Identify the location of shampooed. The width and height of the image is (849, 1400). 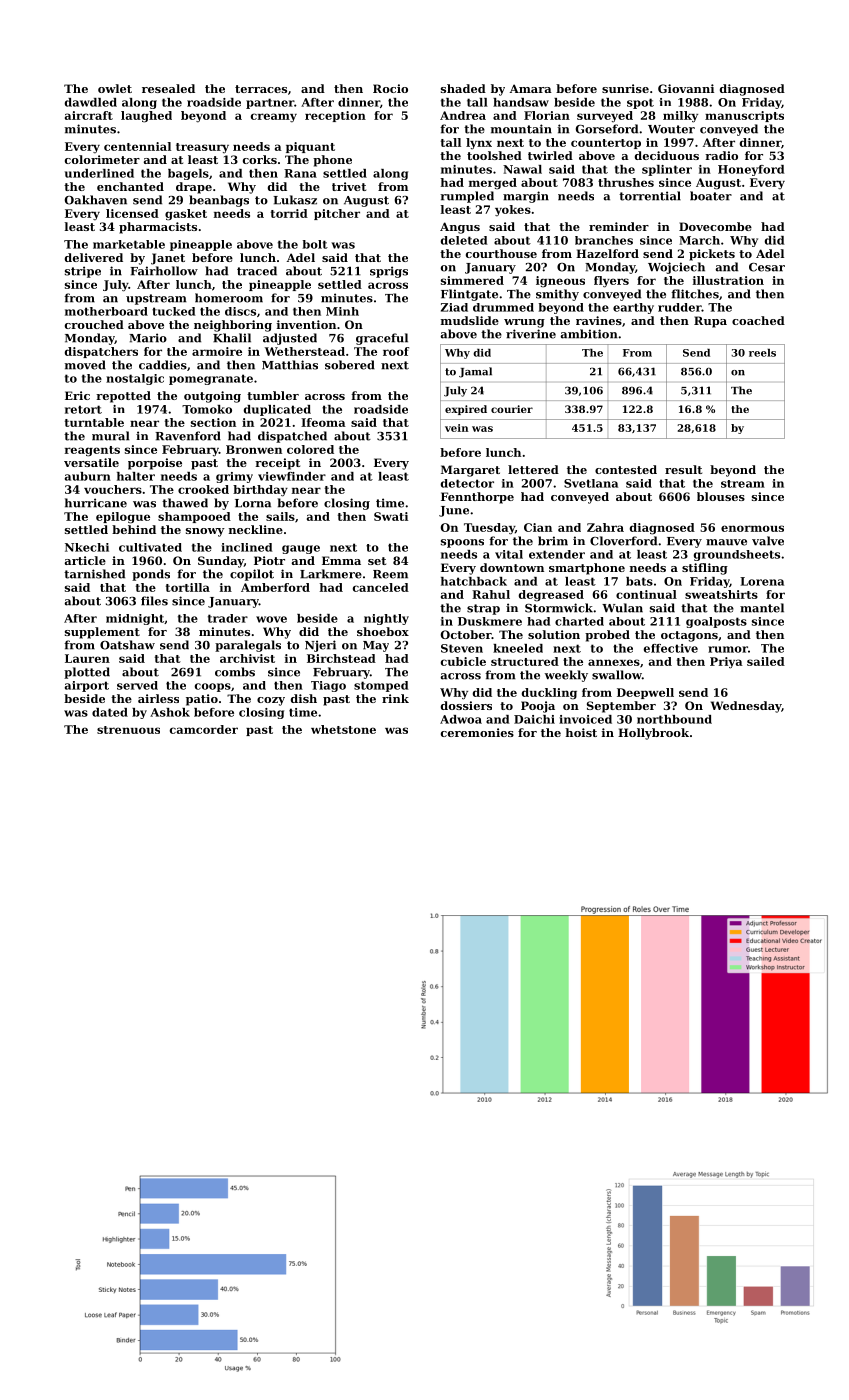
(194, 517).
